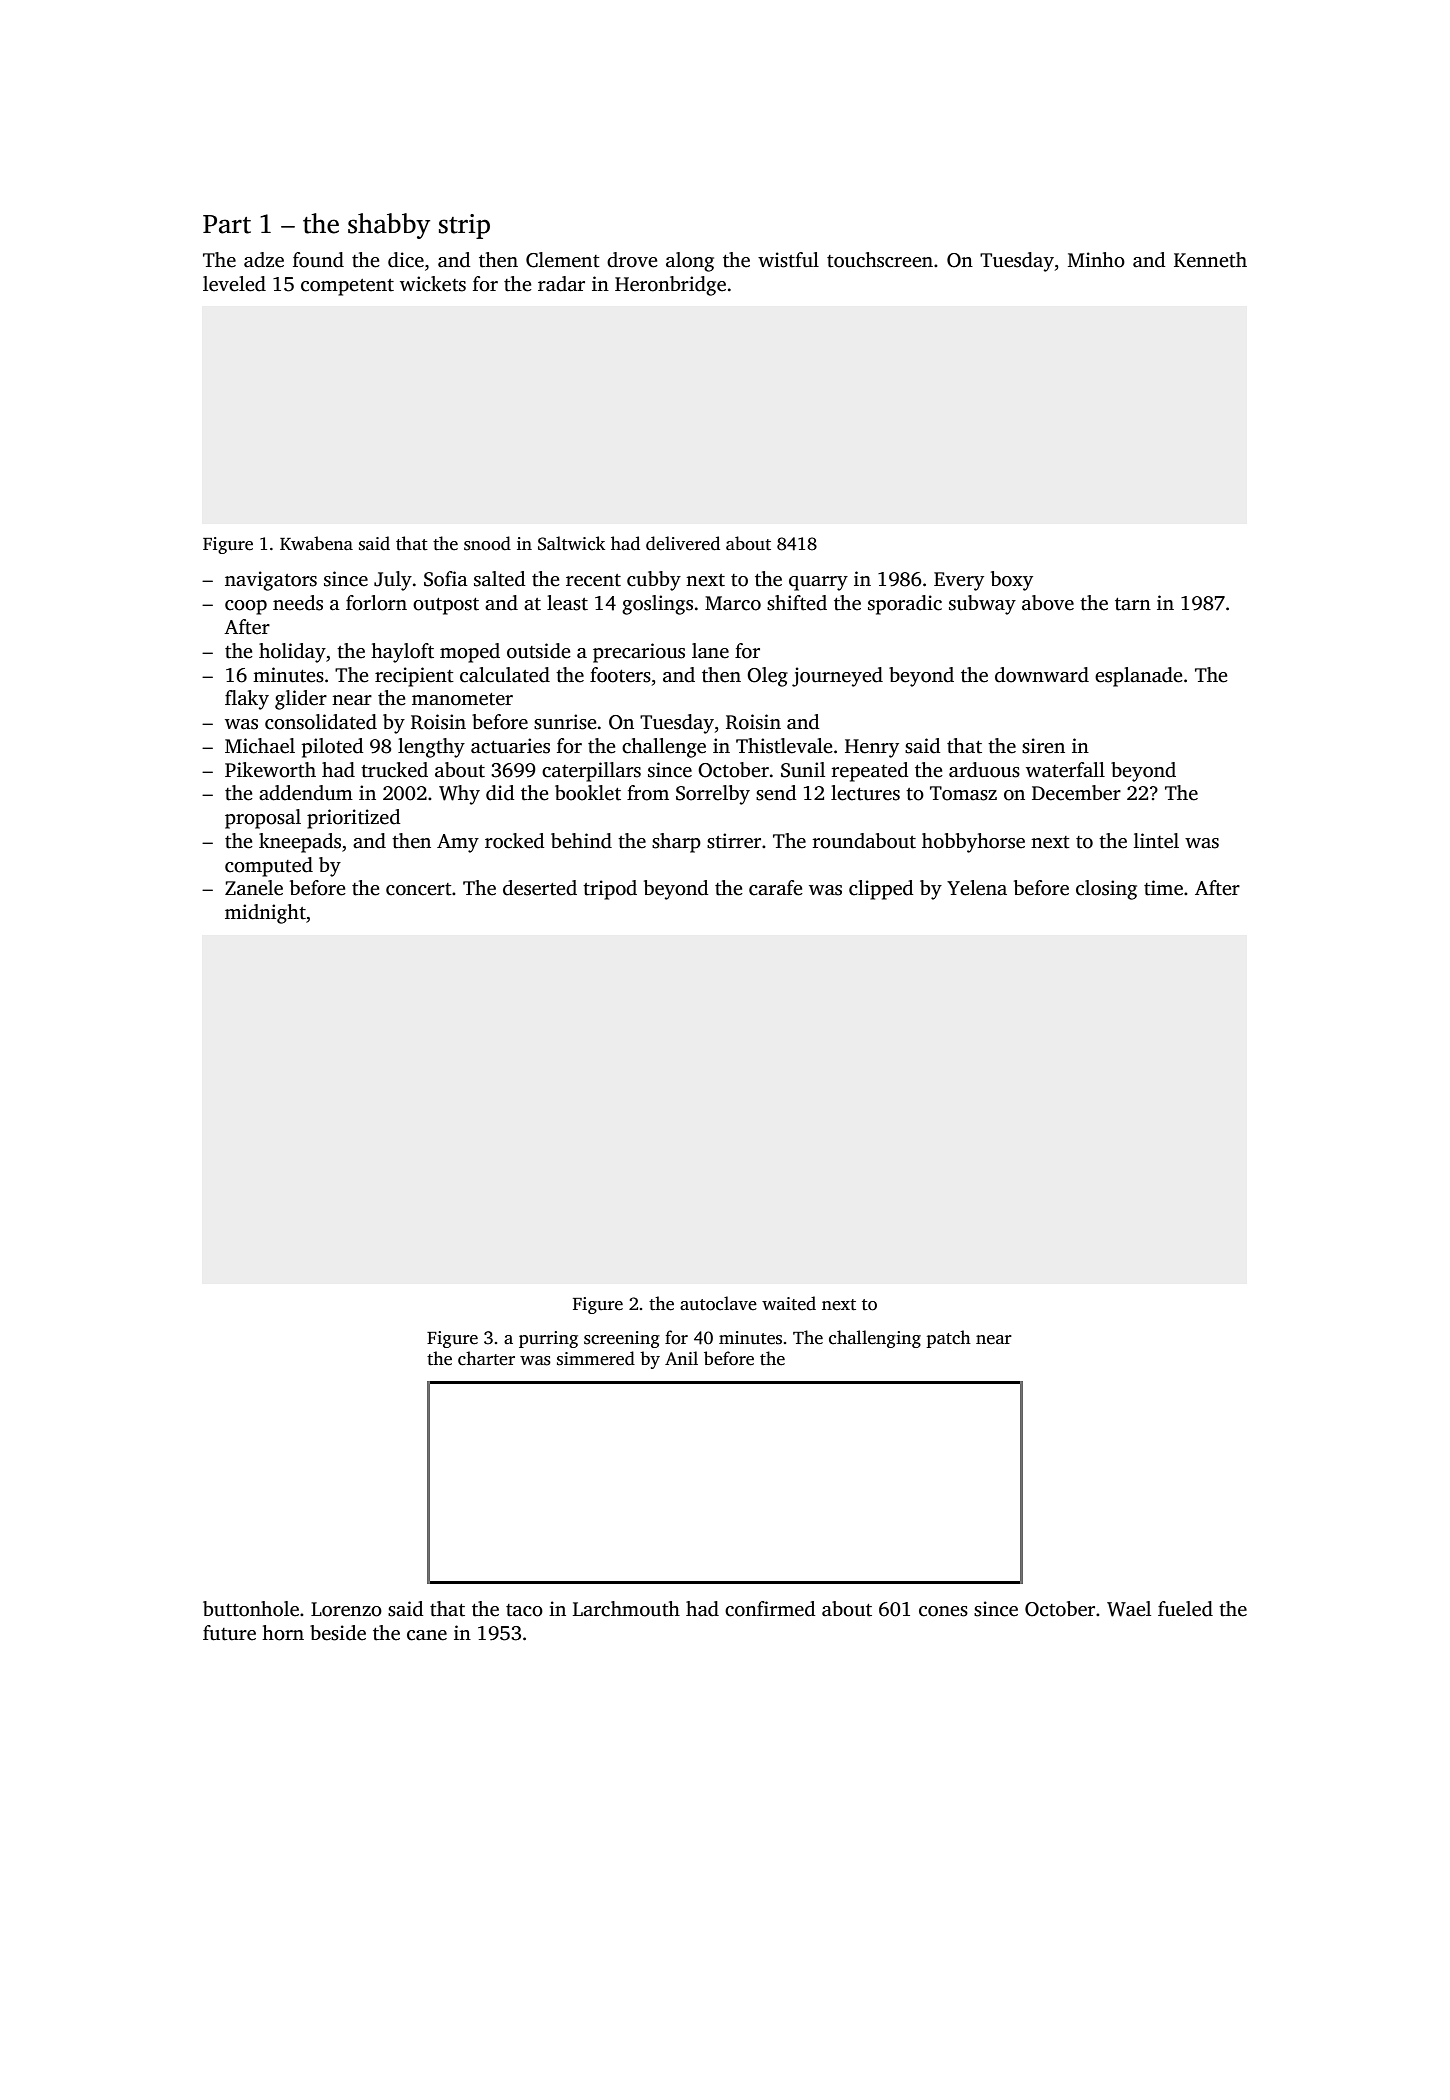  What do you see at coordinates (776, 888) in the document?
I see `carafe` at bounding box center [776, 888].
